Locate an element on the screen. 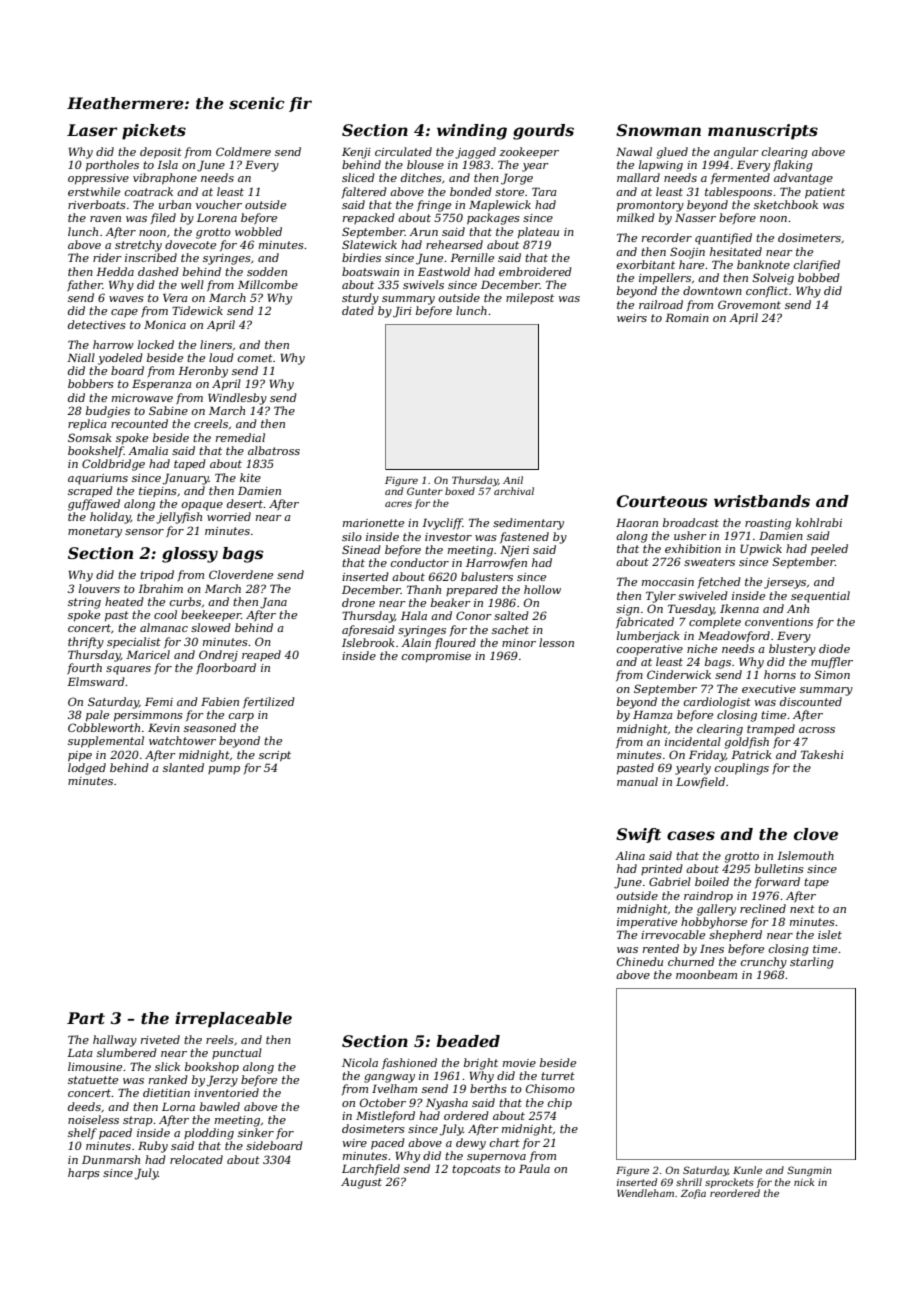  diode is located at coordinates (834, 648).
